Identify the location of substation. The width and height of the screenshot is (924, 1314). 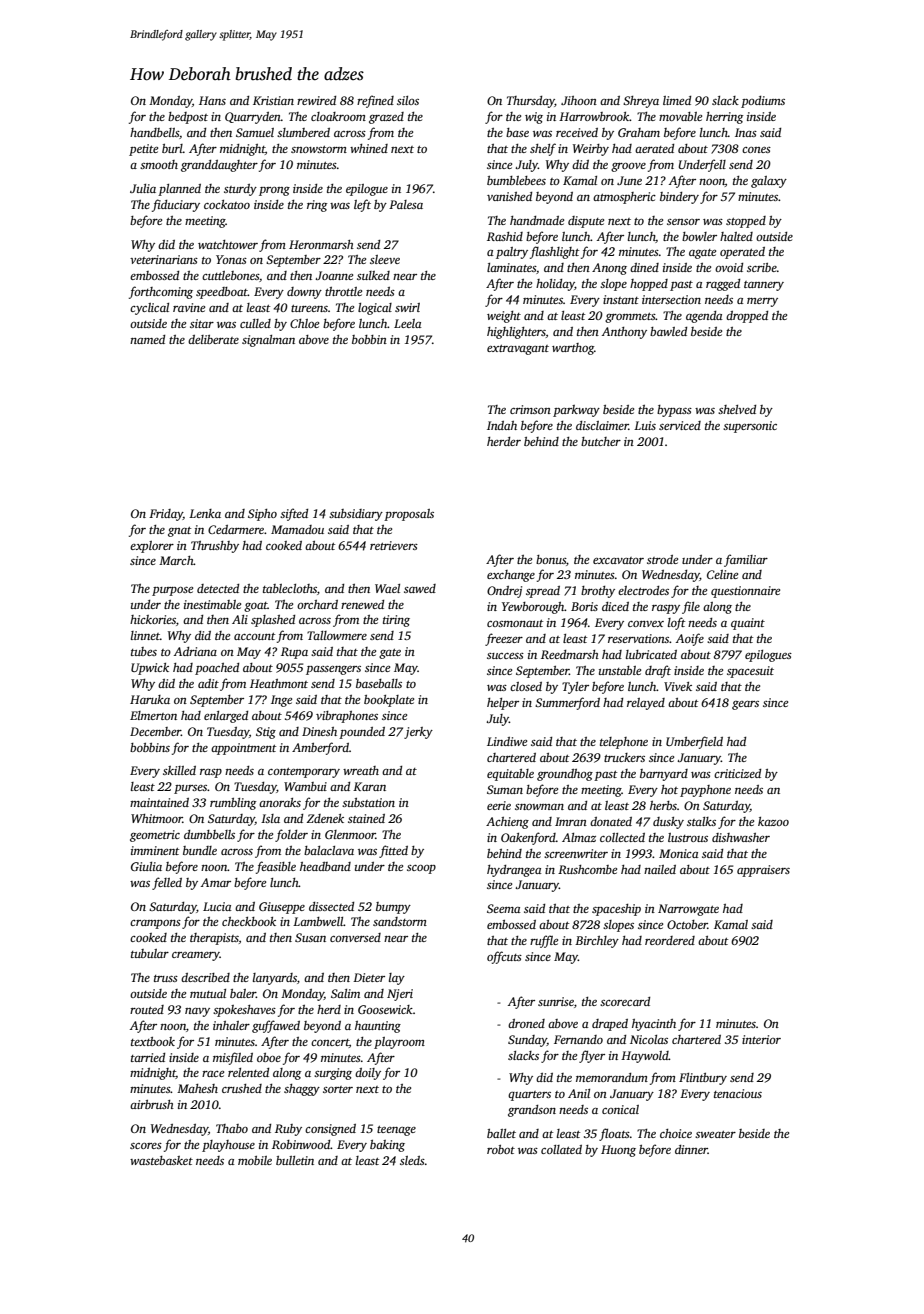
(368, 802).
